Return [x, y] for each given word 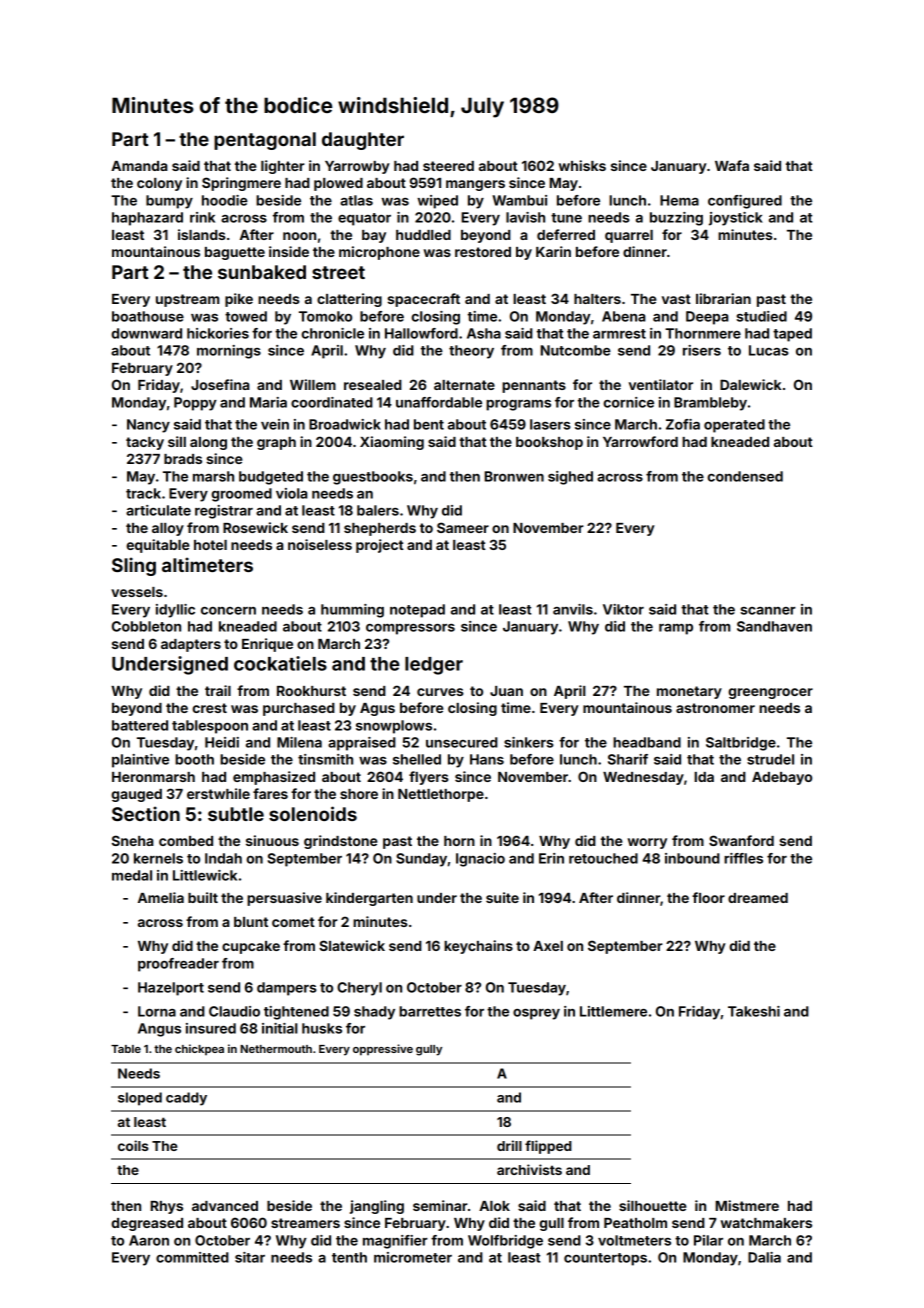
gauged [136, 795]
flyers [429, 778]
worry [647, 843]
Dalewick [750, 384]
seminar [440, 1205]
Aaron [149, 1240]
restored [483, 252]
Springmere [241, 184]
